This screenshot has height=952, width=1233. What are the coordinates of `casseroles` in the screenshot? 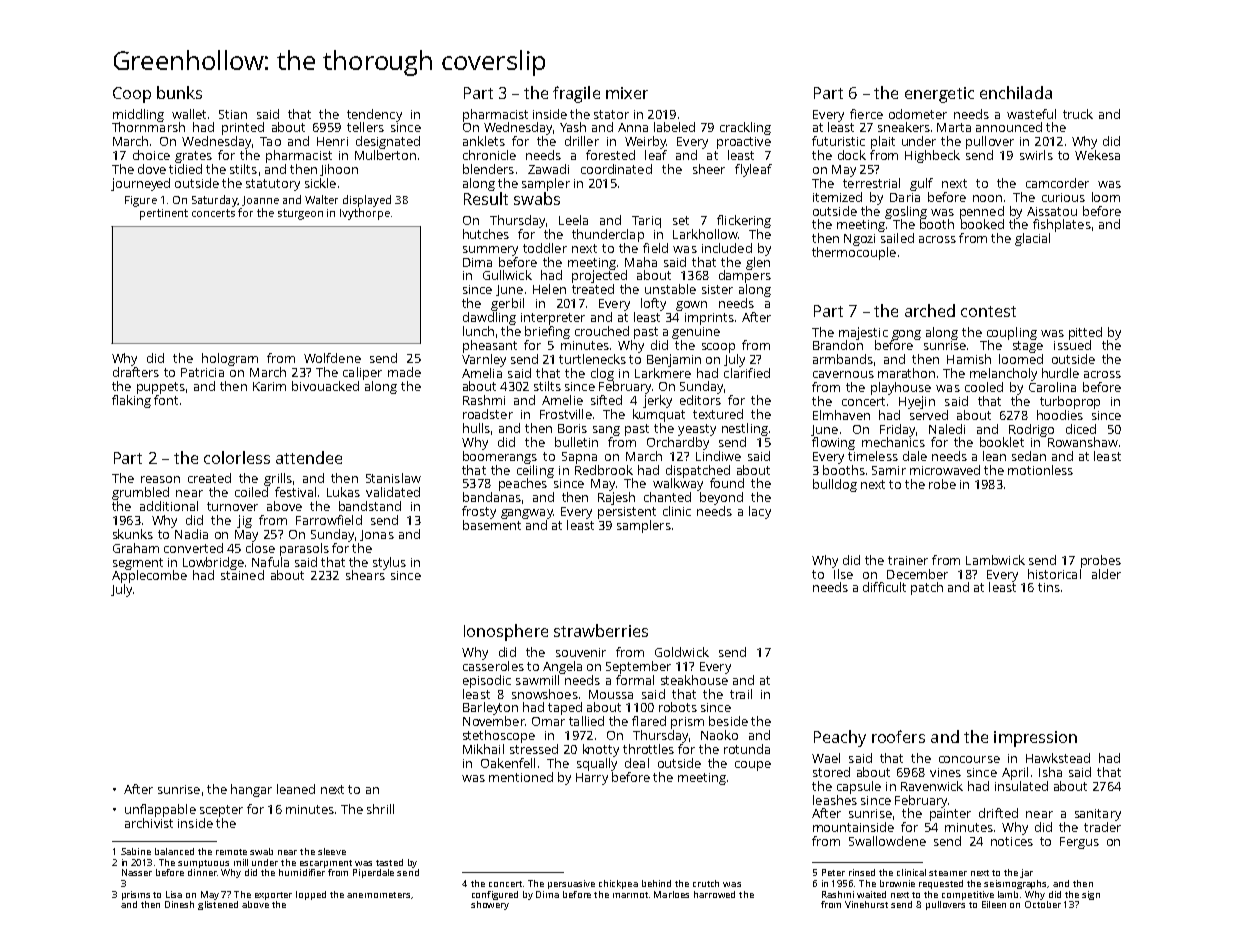 It's located at (493, 666).
